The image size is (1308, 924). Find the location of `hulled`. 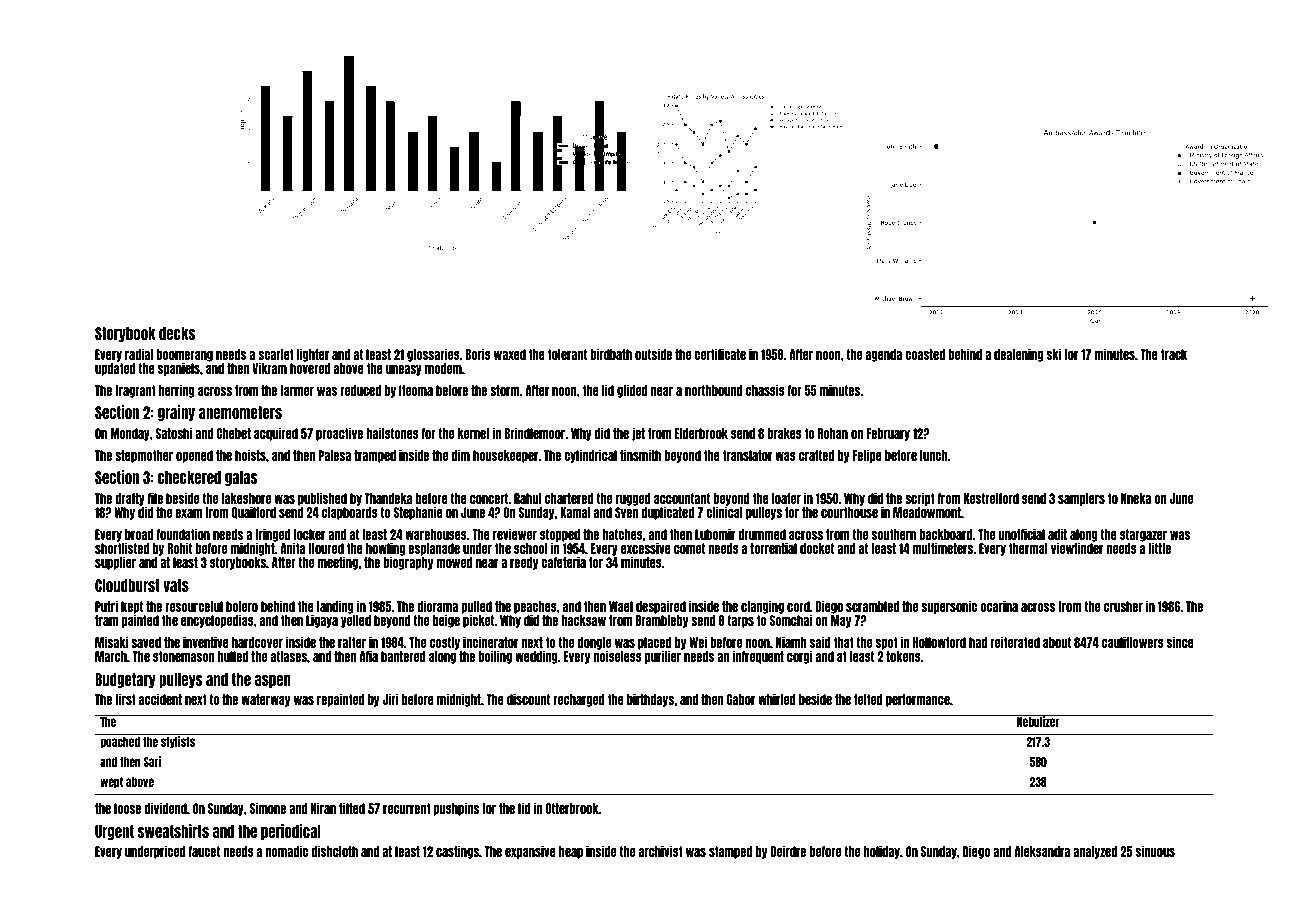

hulled is located at coordinates (233, 656).
